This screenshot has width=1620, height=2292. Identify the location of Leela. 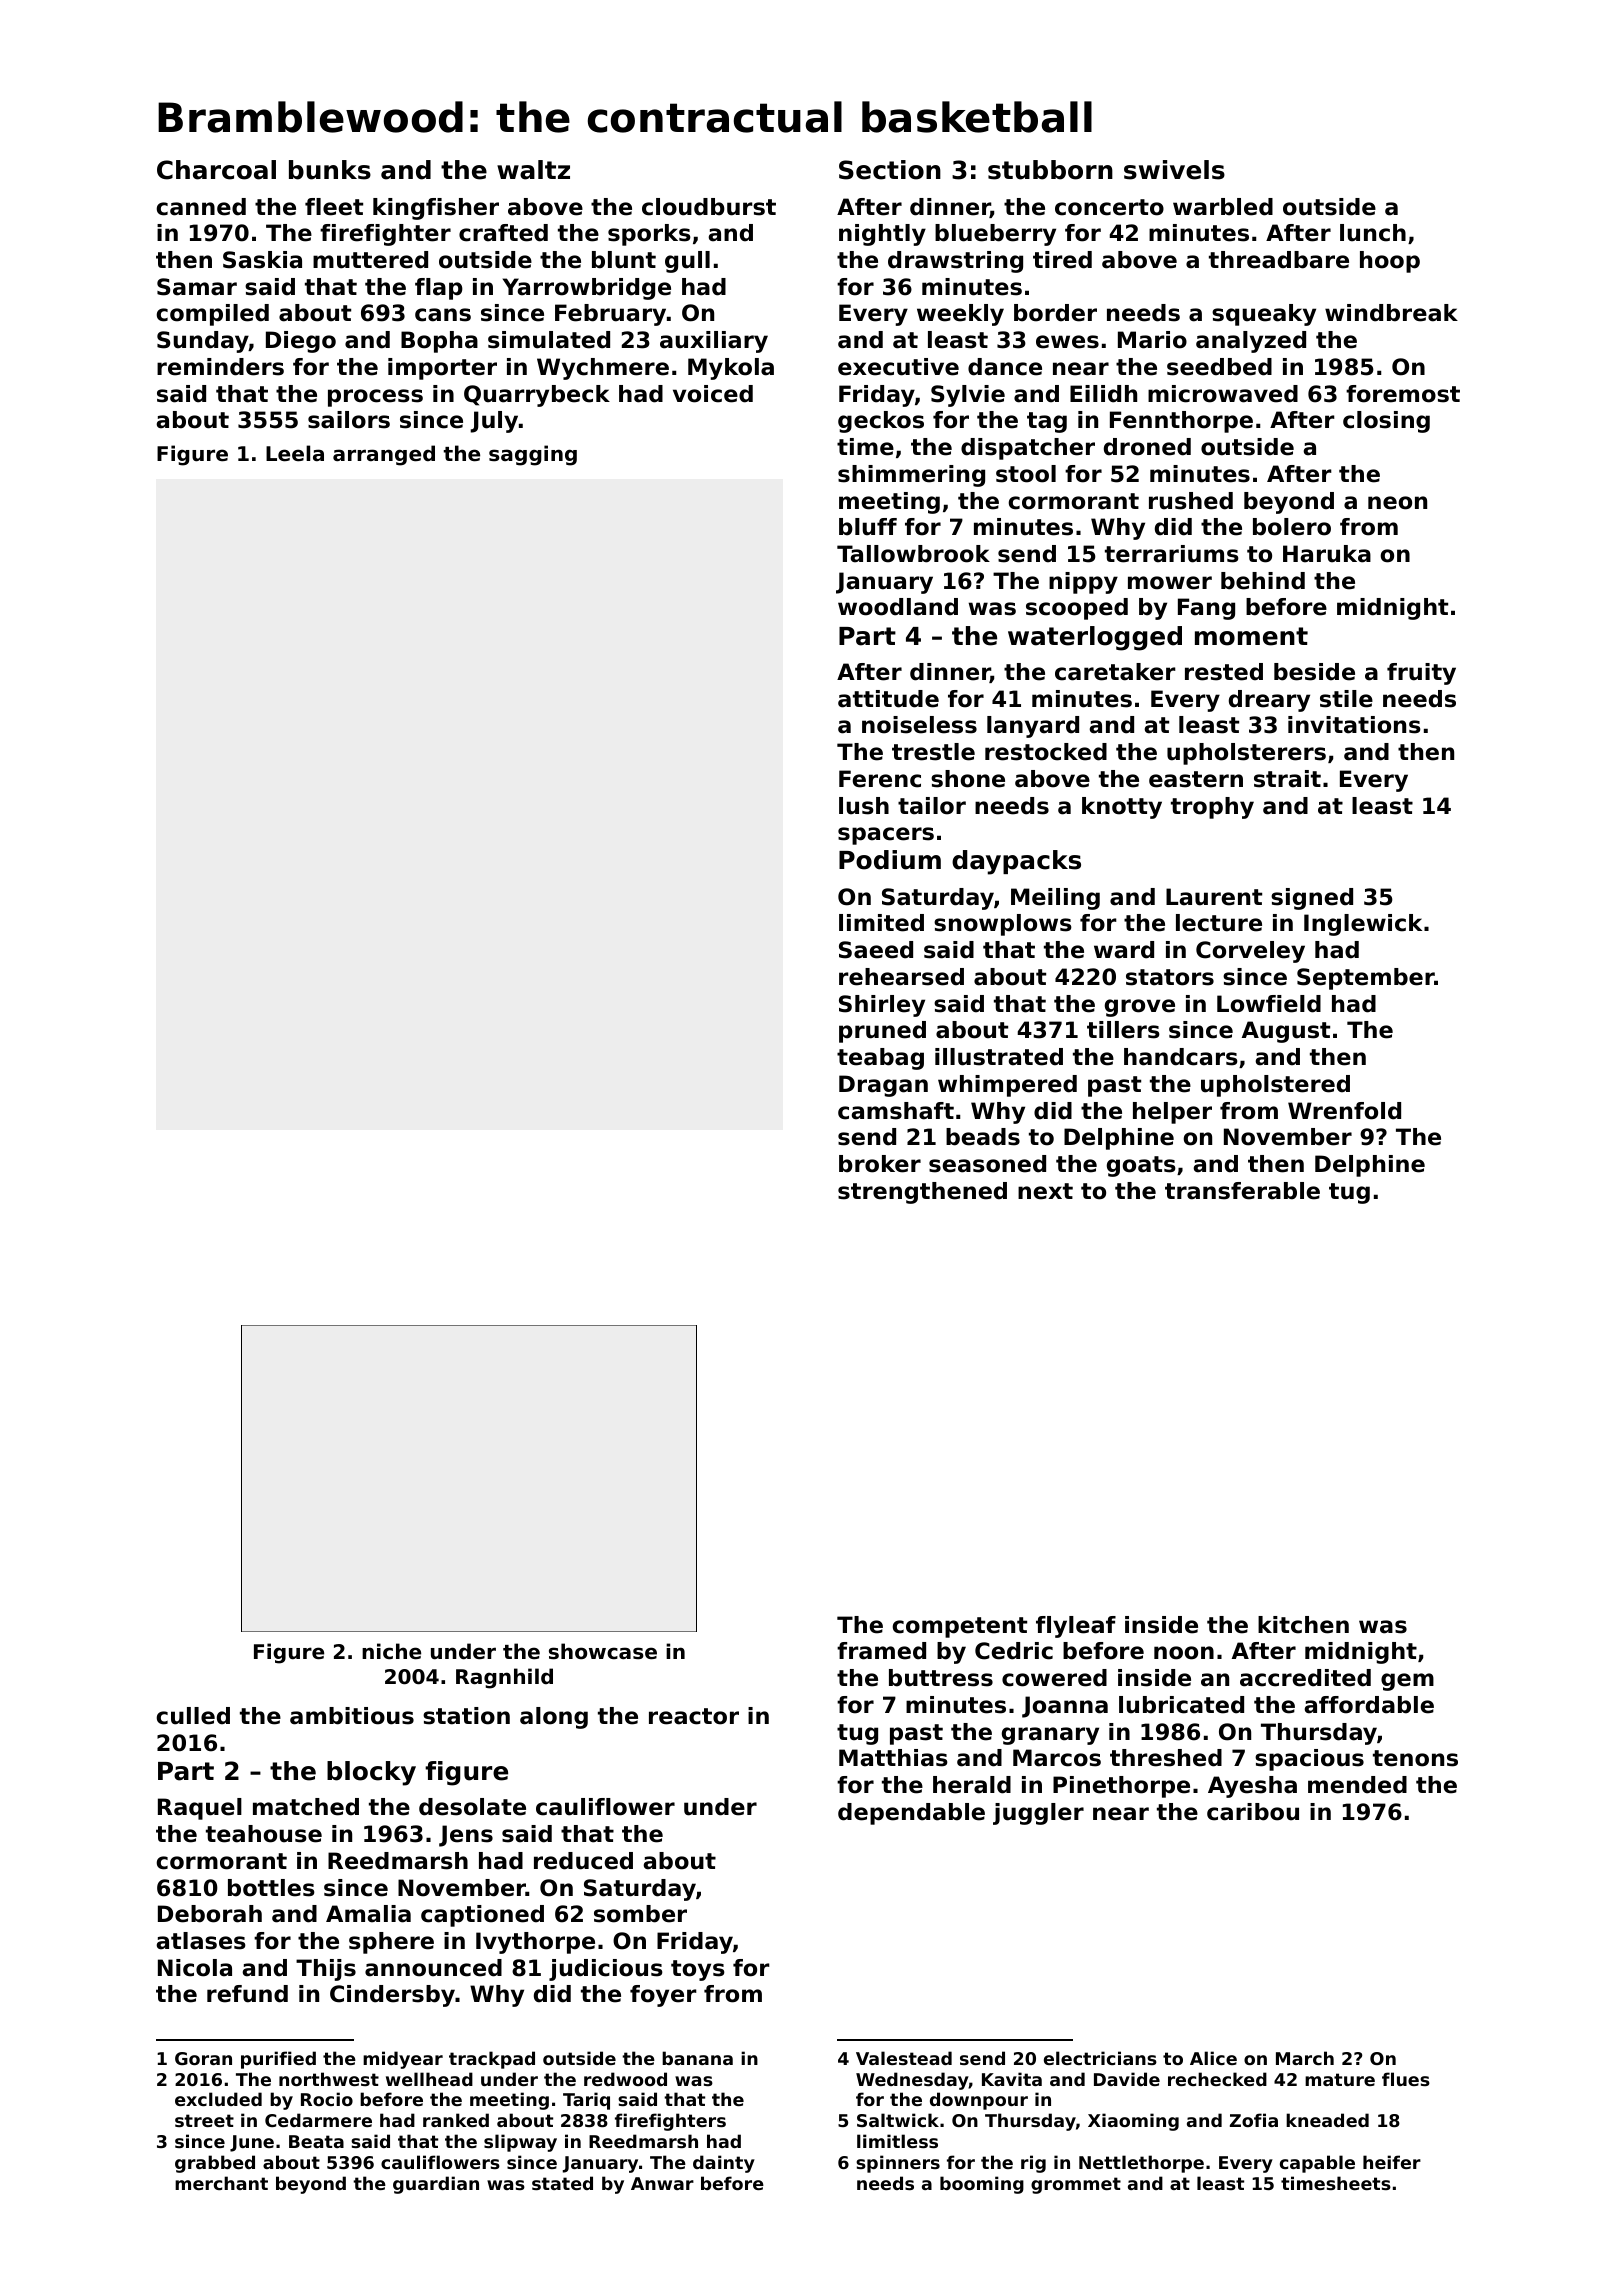
(295, 453).
